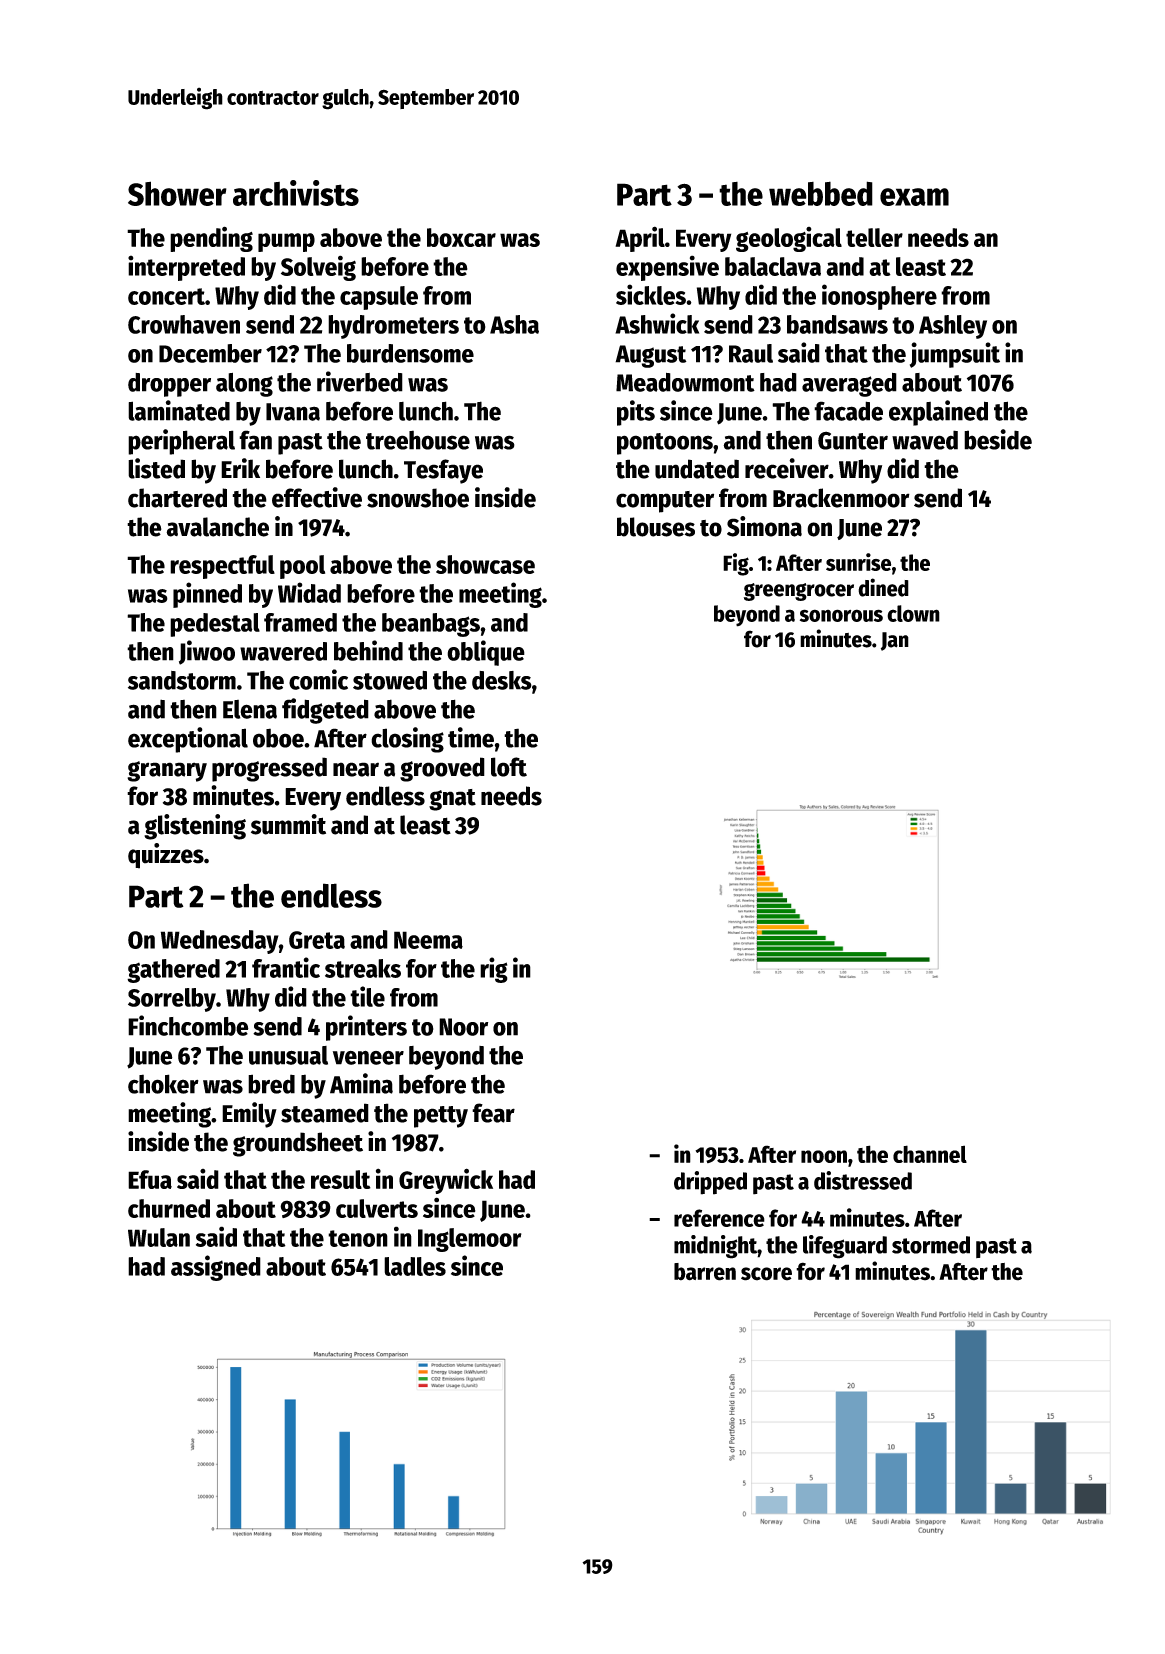  Describe the element at coordinates (452, 800) in the screenshot. I see `gnat` at that location.
